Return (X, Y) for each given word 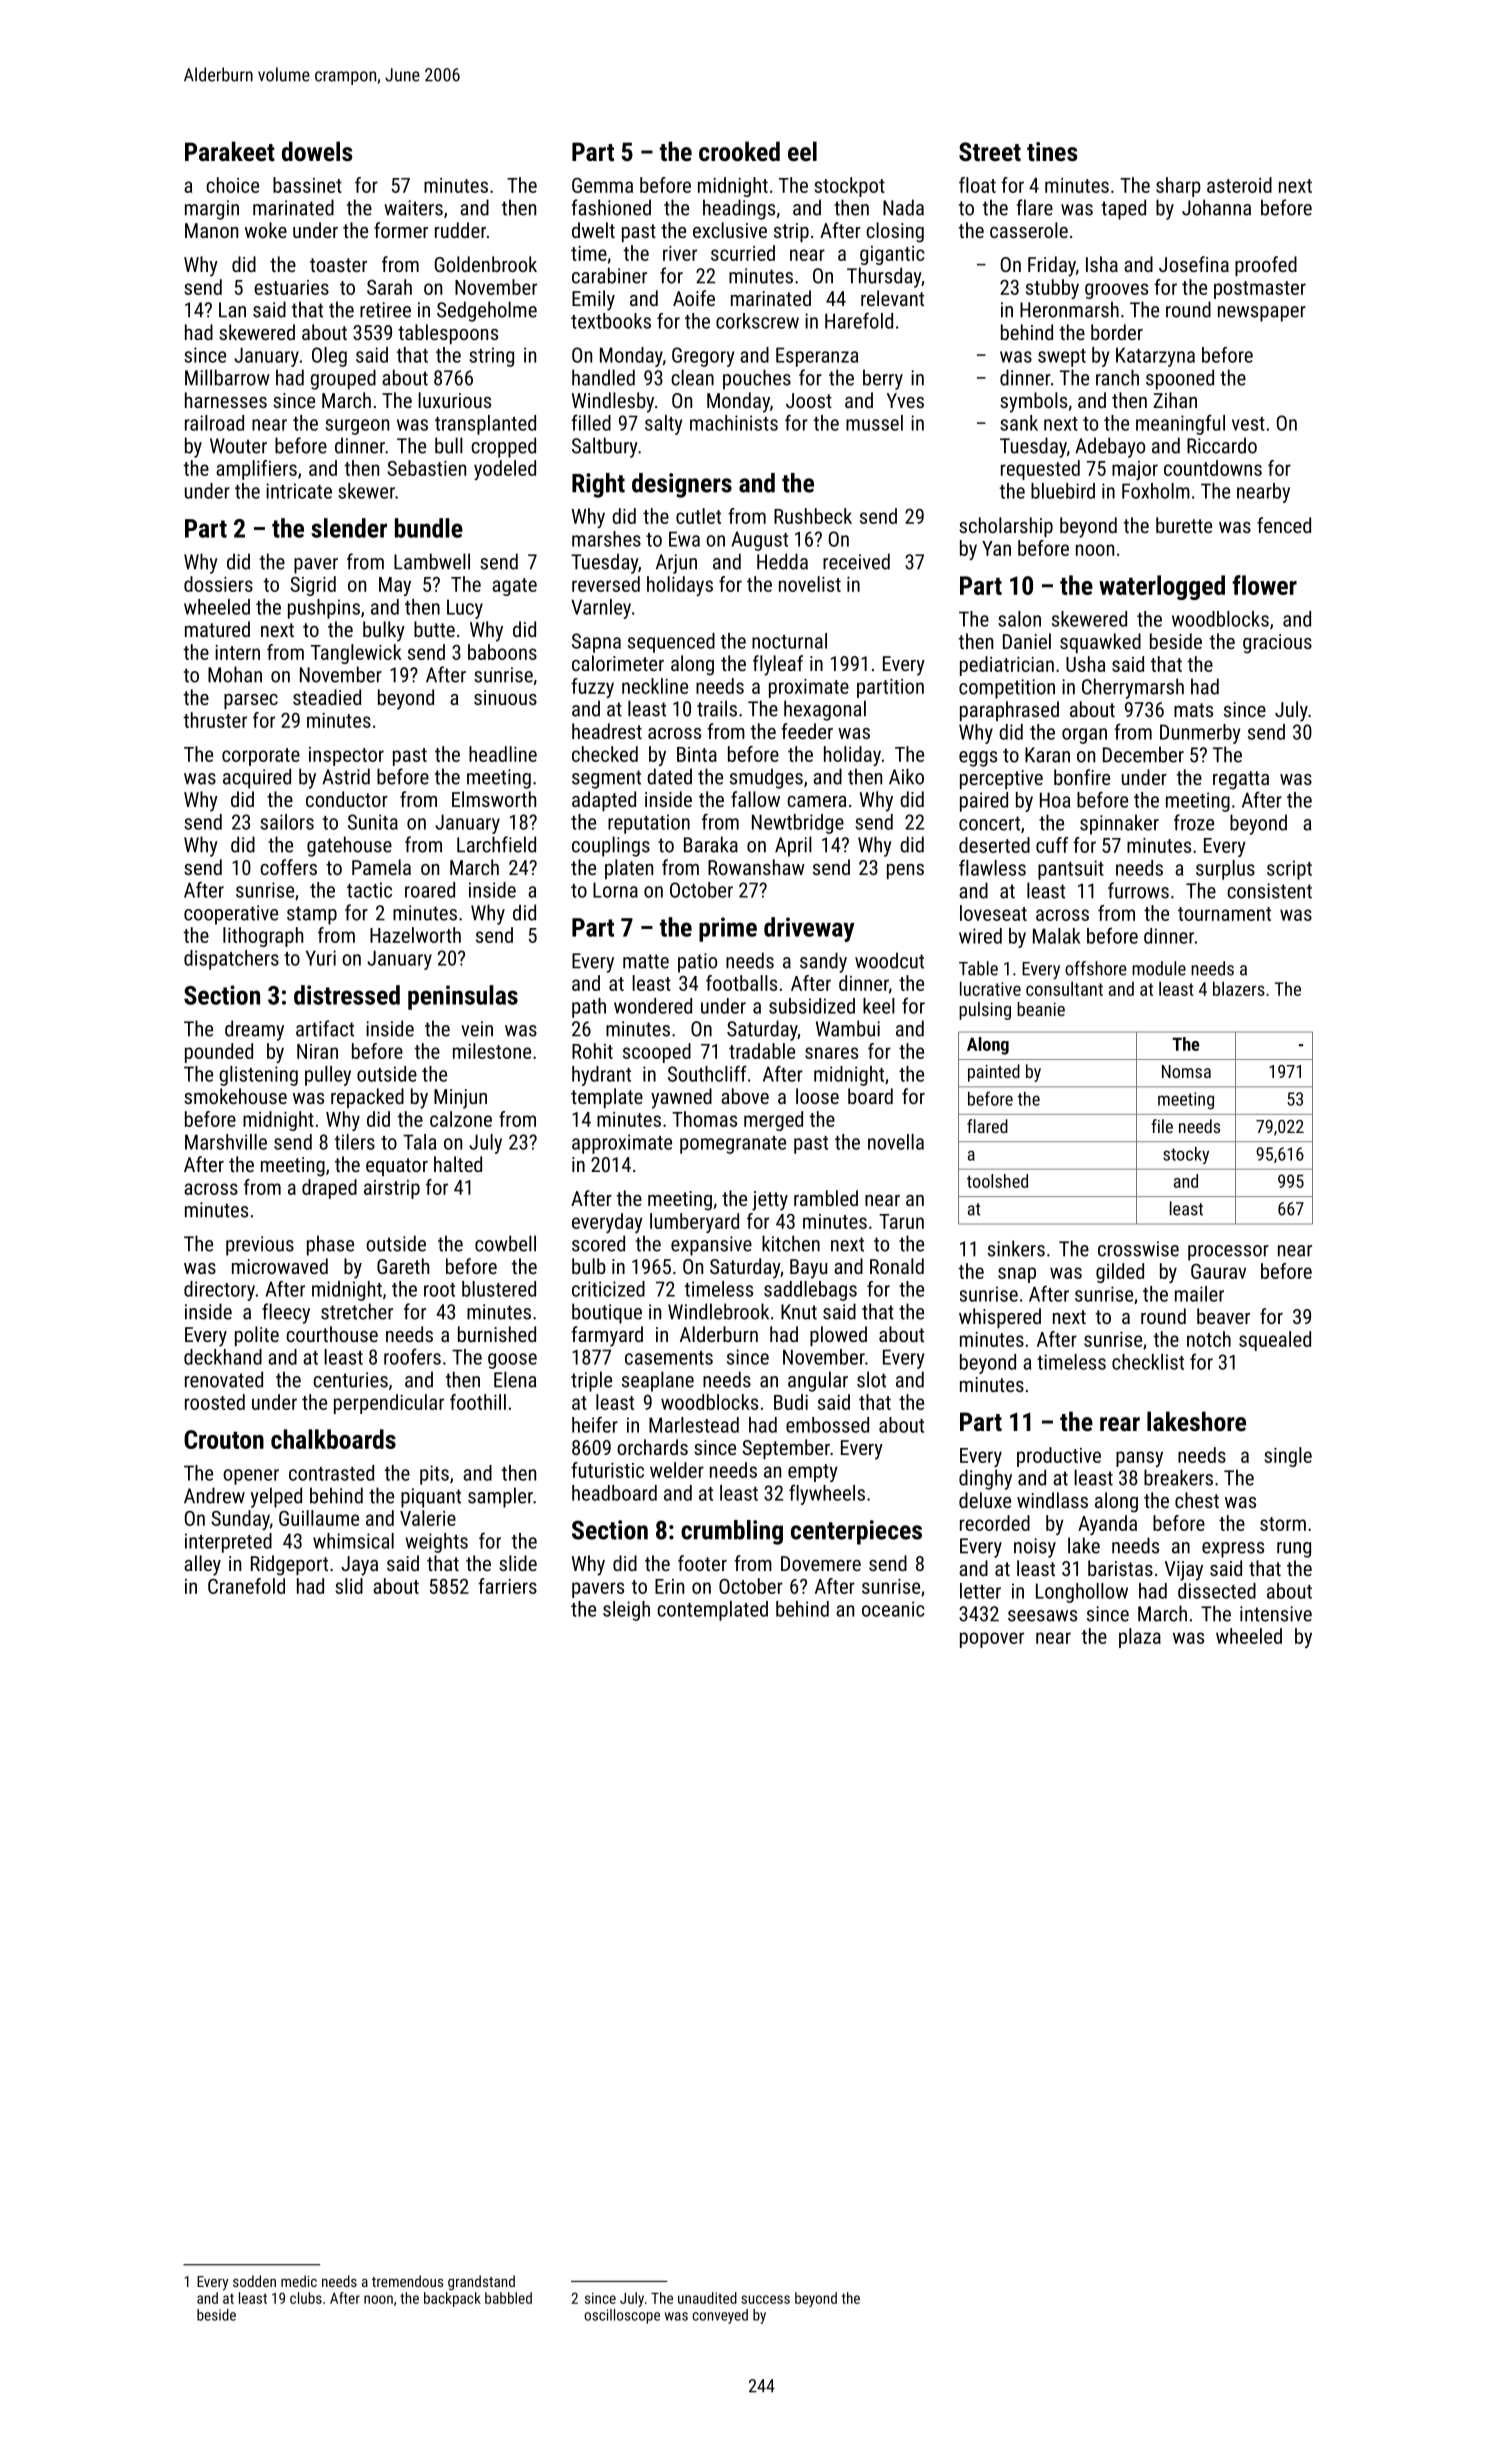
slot (871, 1379)
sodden (254, 2281)
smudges (766, 778)
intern (237, 652)
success (765, 2299)
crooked (739, 151)
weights (436, 1543)
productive (1059, 1457)
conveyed (720, 2316)
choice (232, 185)
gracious (1277, 644)
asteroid (1239, 185)
